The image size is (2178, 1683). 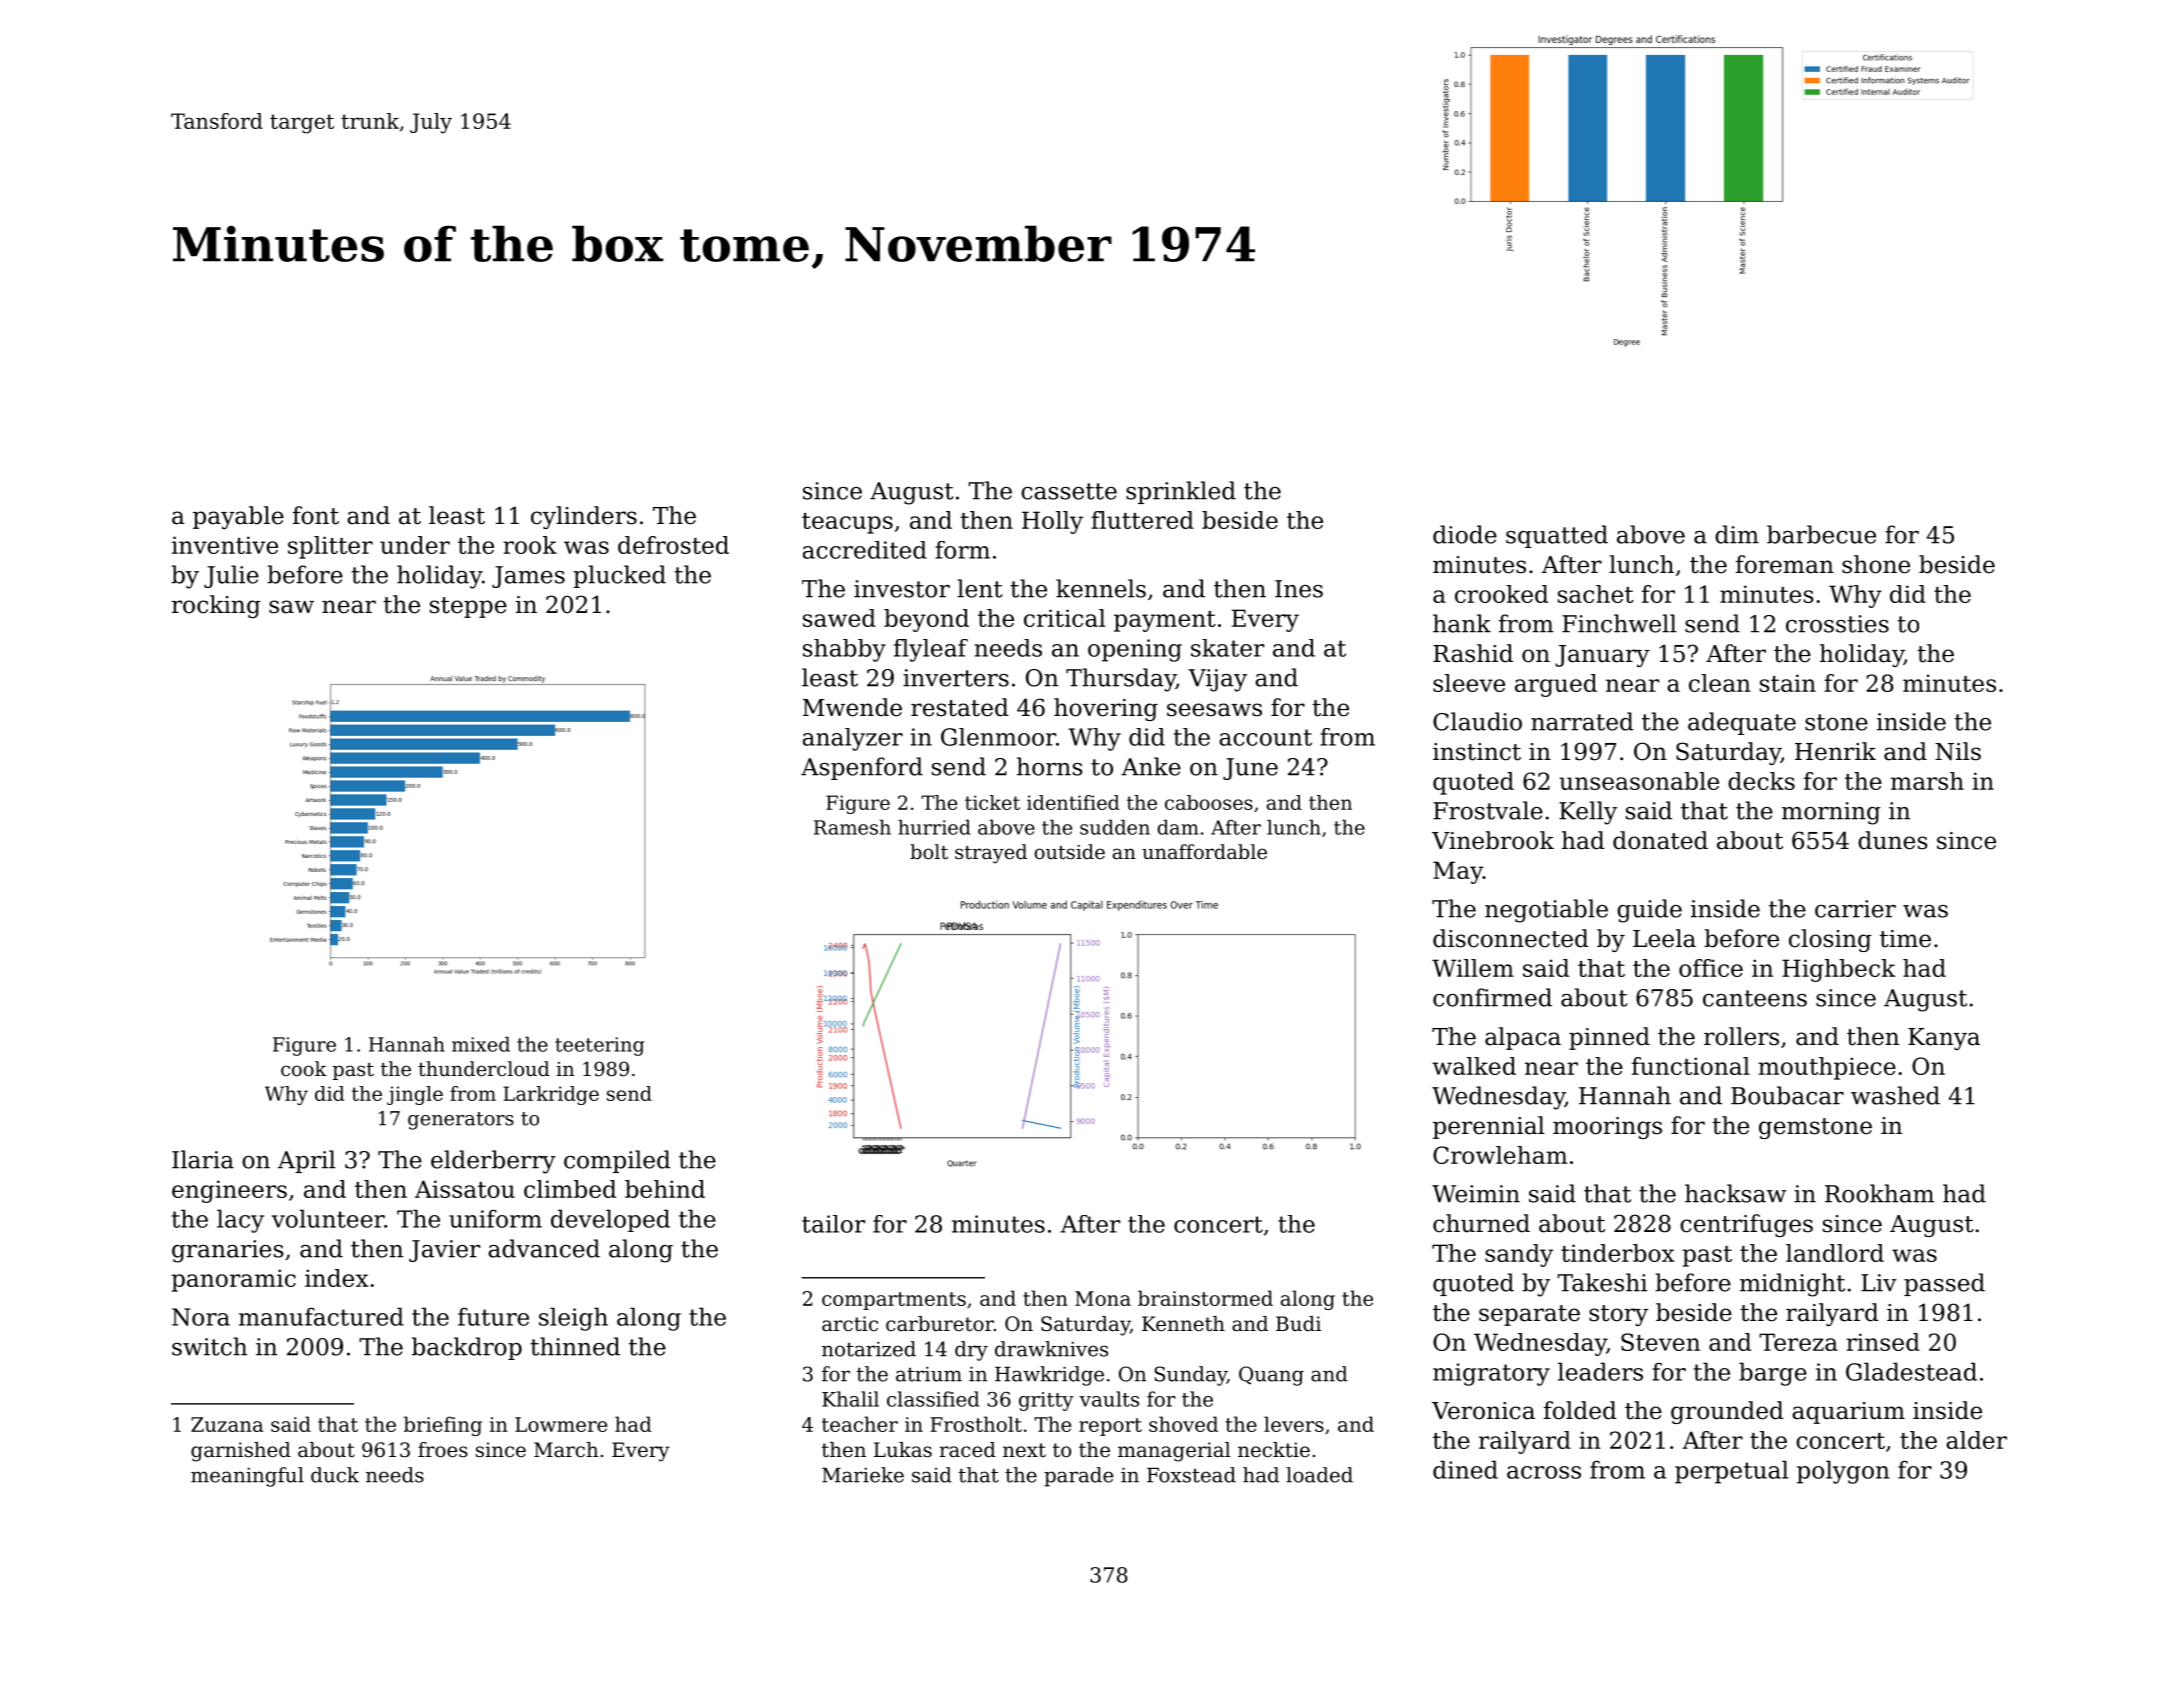 What do you see at coordinates (1731, 1472) in the page?
I see `perpetual` at bounding box center [1731, 1472].
